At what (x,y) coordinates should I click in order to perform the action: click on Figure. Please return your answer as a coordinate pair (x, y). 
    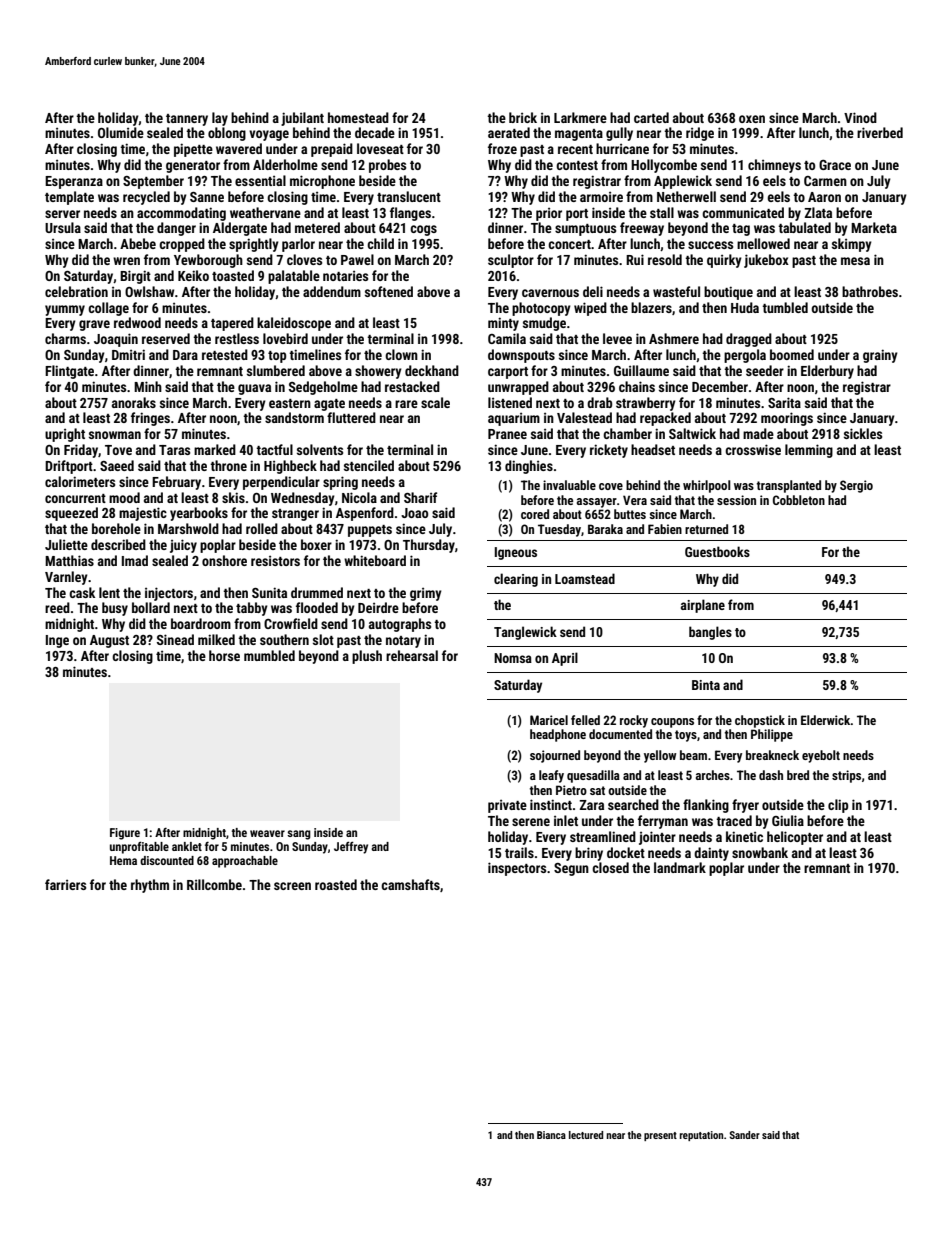
    Looking at the image, I should click on (125, 834).
